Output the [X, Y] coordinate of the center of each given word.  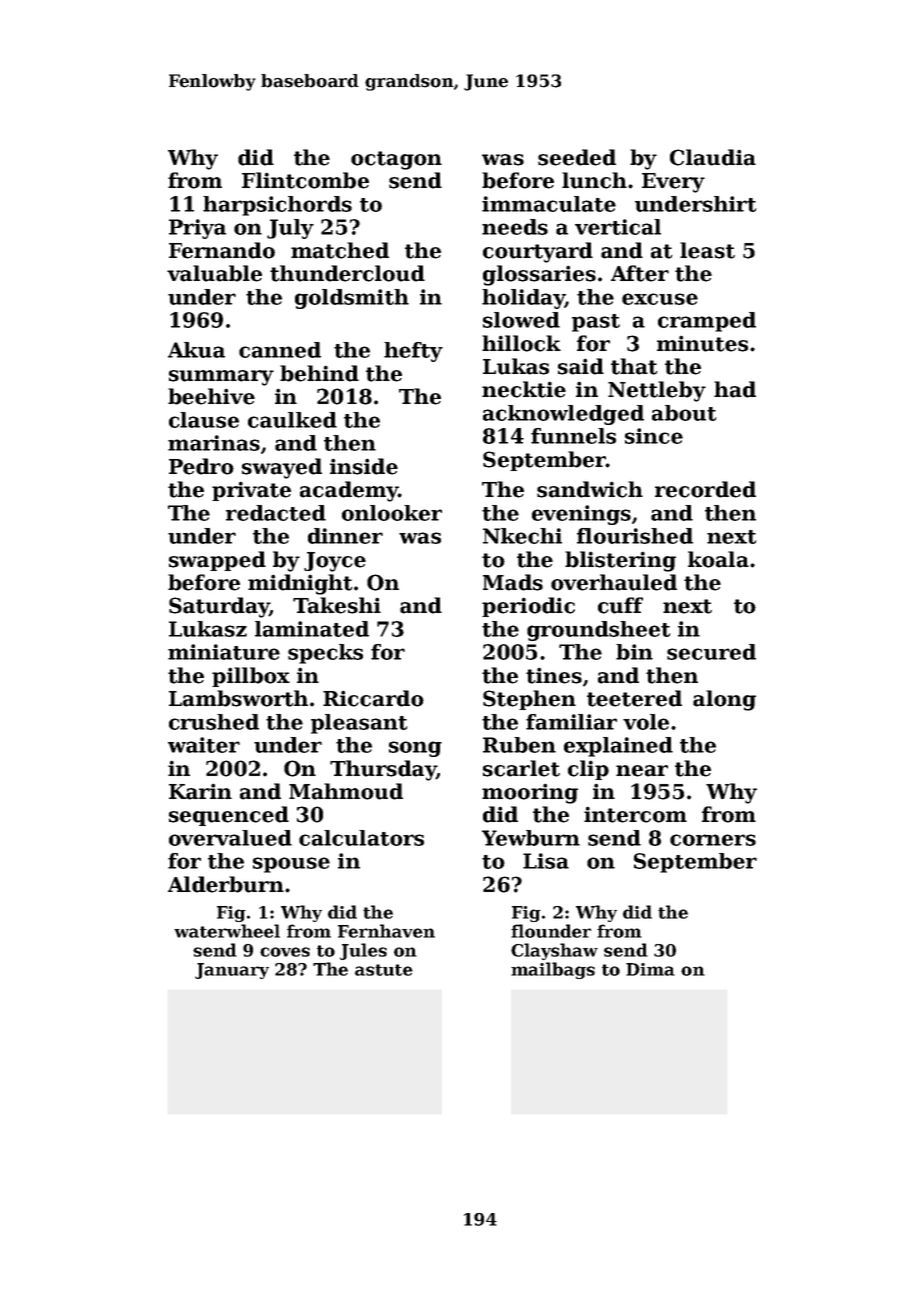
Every [673, 183]
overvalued [230, 838]
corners [713, 840]
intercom [635, 814]
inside [364, 466]
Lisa [546, 861]
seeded [577, 157]
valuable [214, 273]
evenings [581, 515]
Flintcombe [305, 180]
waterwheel [227, 931]
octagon [396, 160]
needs [515, 227]
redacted [276, 513]
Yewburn [531, 838]
